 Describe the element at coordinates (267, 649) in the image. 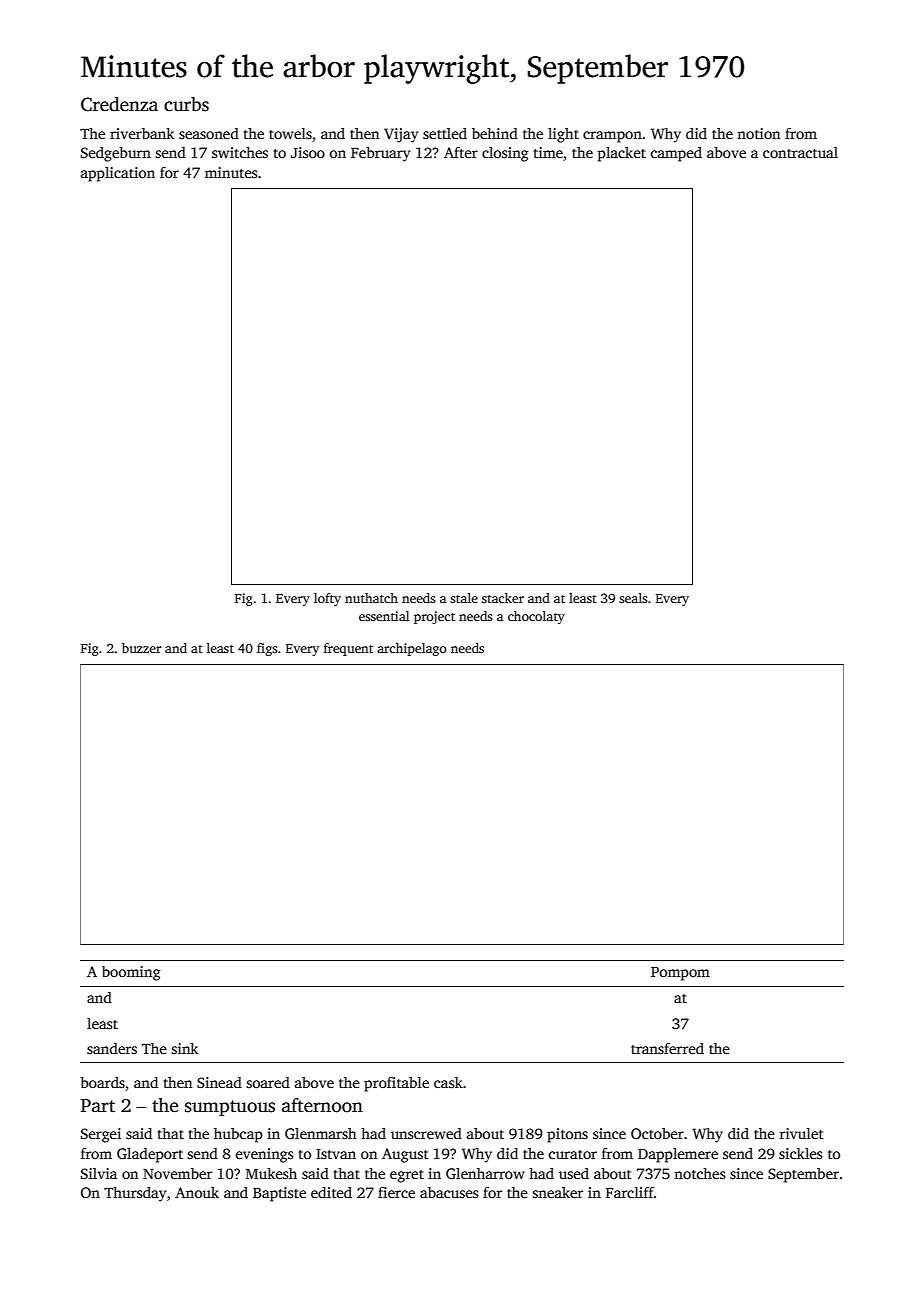

I see `figs` at that location.
